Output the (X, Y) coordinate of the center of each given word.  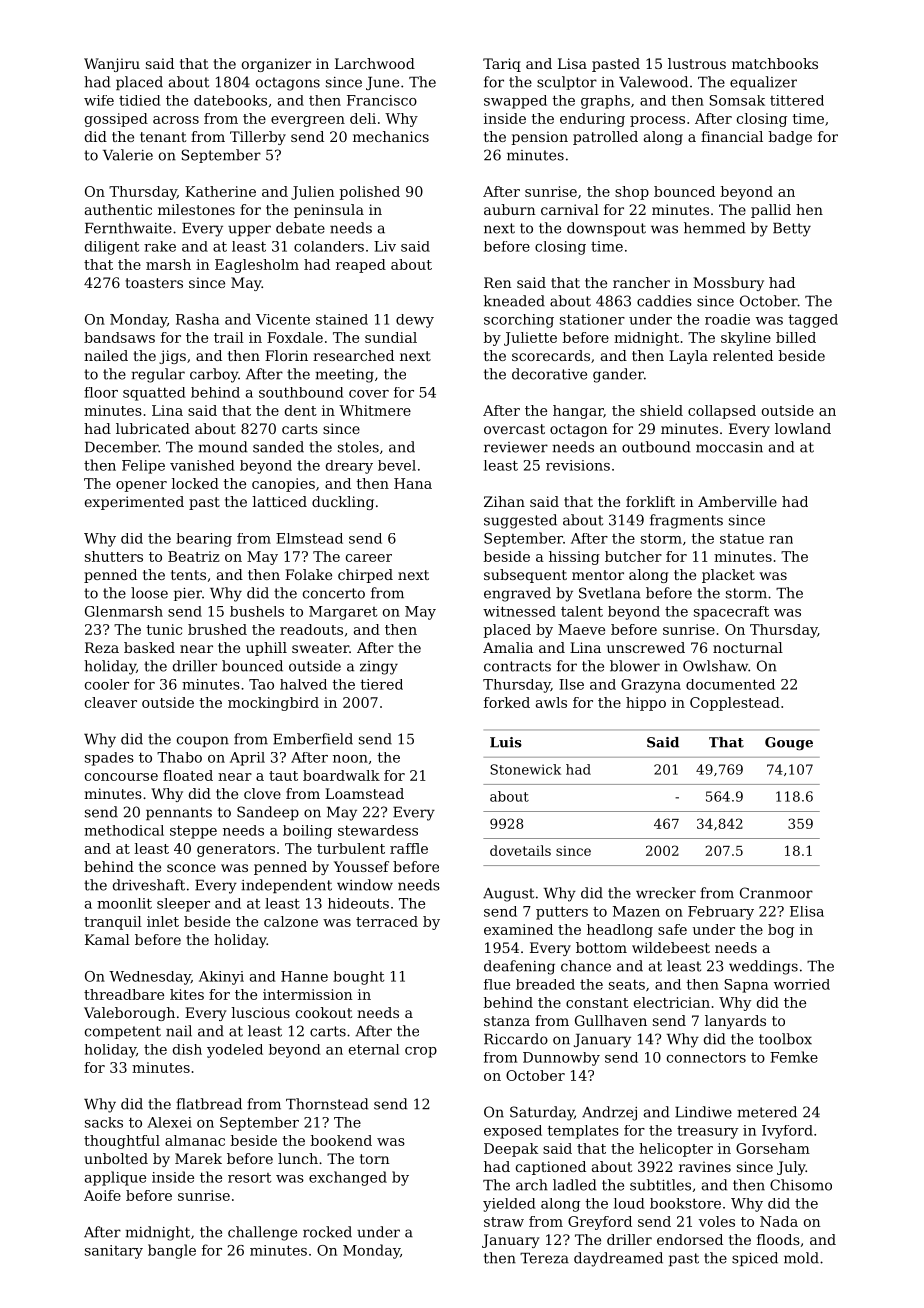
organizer (276, 65)
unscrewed (646, 647)
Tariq (502, 65)
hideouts (358, 903)
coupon (203, 741)
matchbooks (775, 63)
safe (672, 929)
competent (123, 1032)
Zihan (504, 501)
